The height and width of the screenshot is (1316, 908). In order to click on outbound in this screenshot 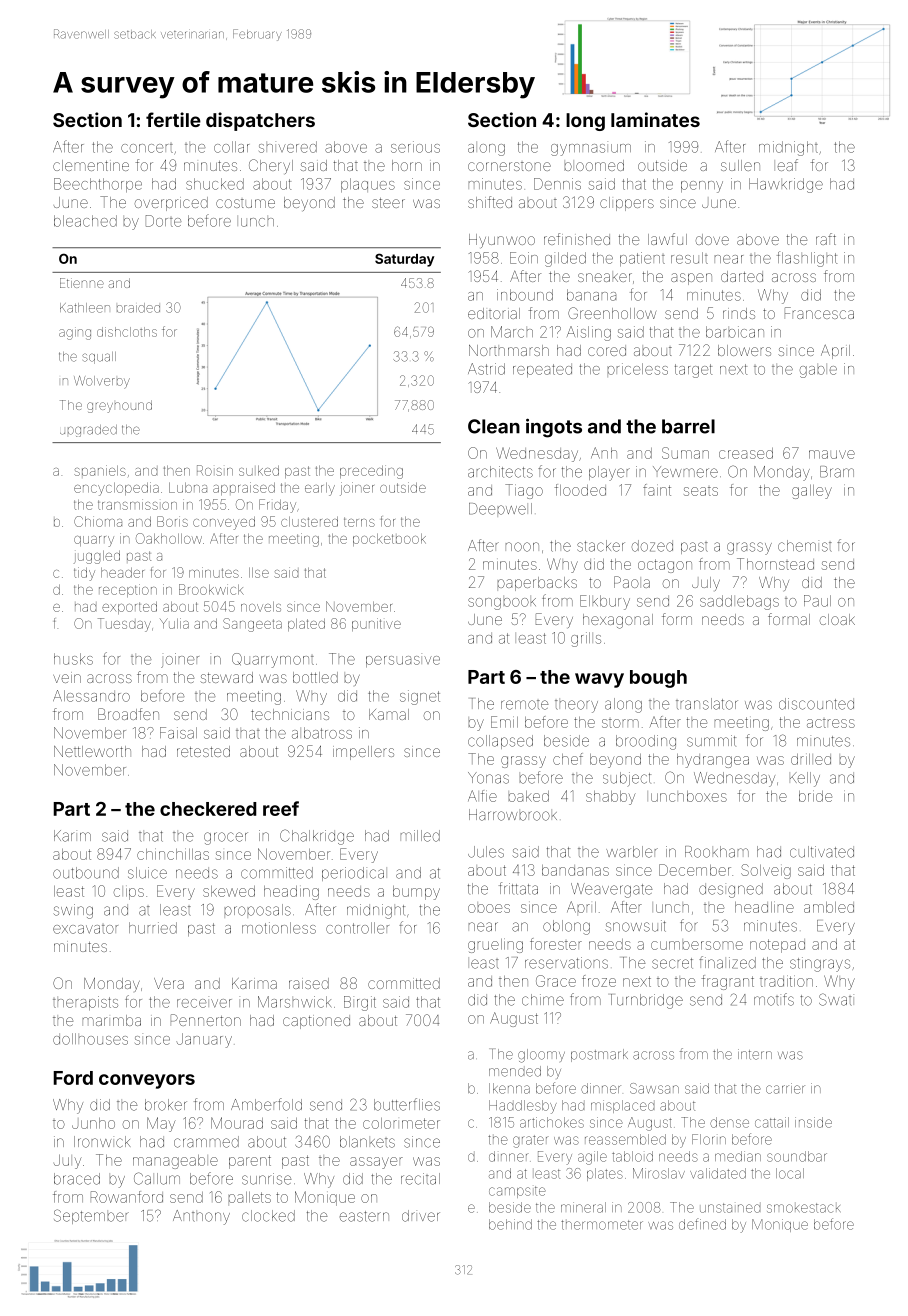, I will do `click(86, 873)`.
